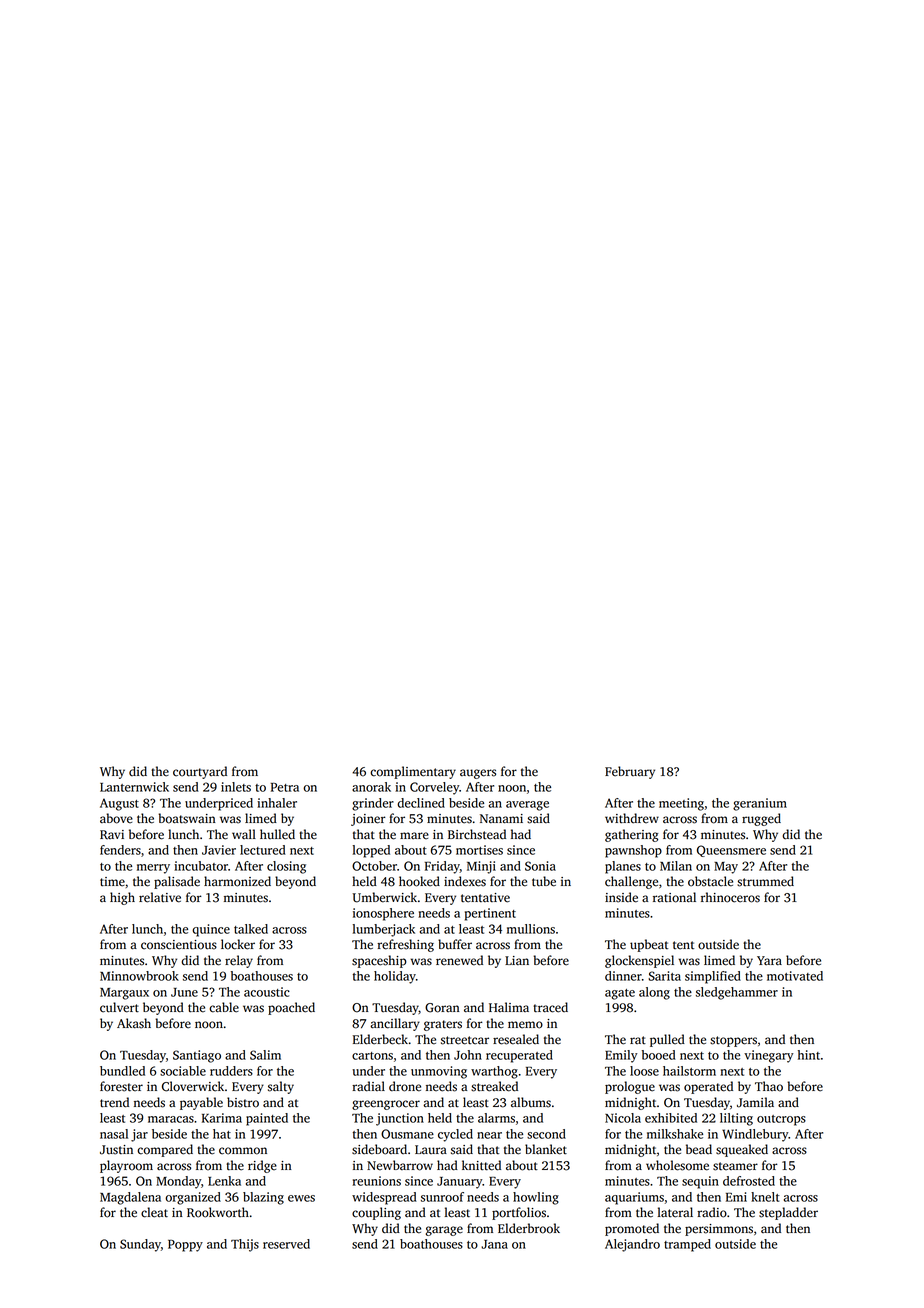 The image size is (924, 1308). Describe the element at coordinates (405, 1086) in the image. I see `drone` at that location.
